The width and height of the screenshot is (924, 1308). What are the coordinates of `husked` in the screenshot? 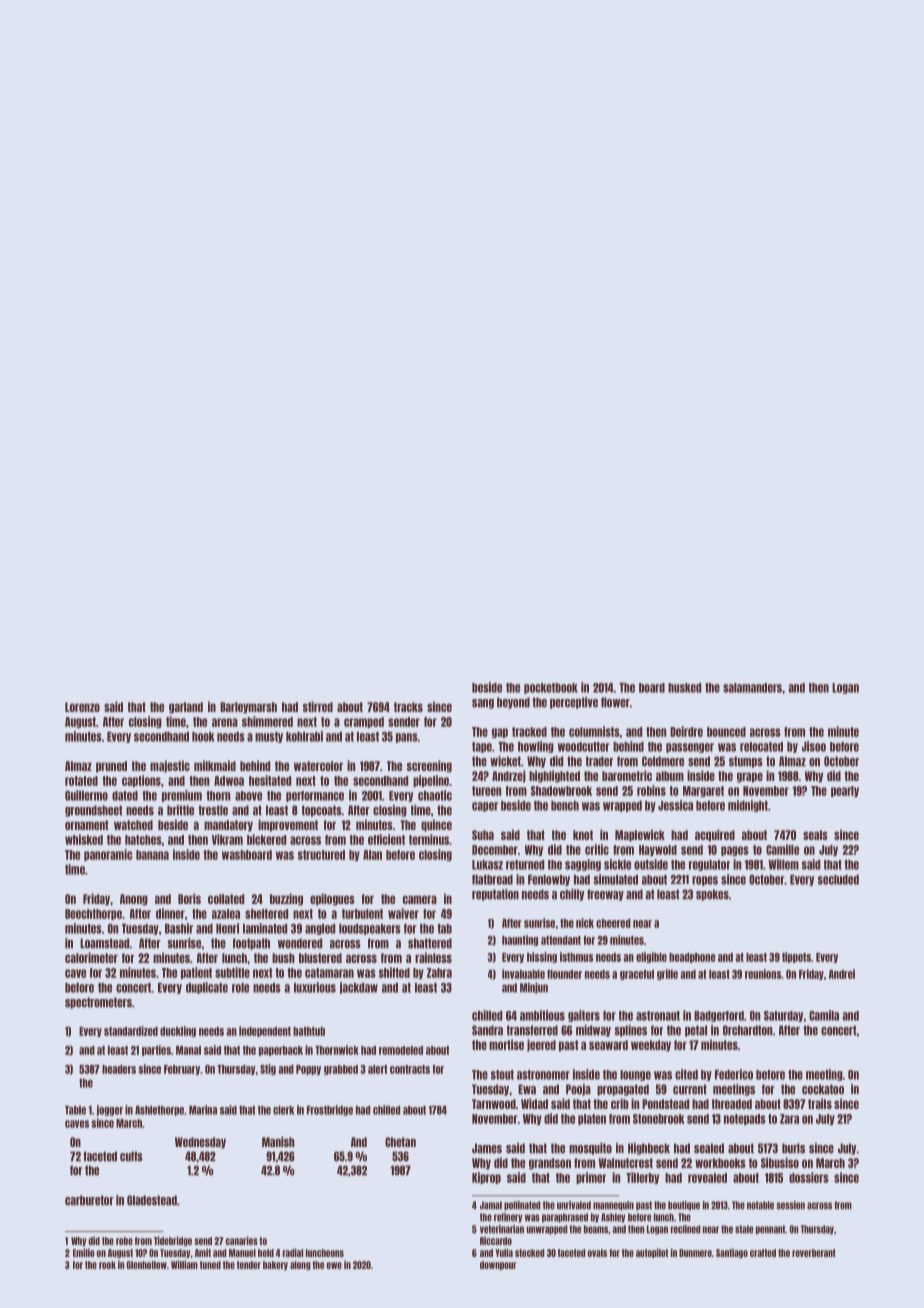 It's located at (684, 688).
